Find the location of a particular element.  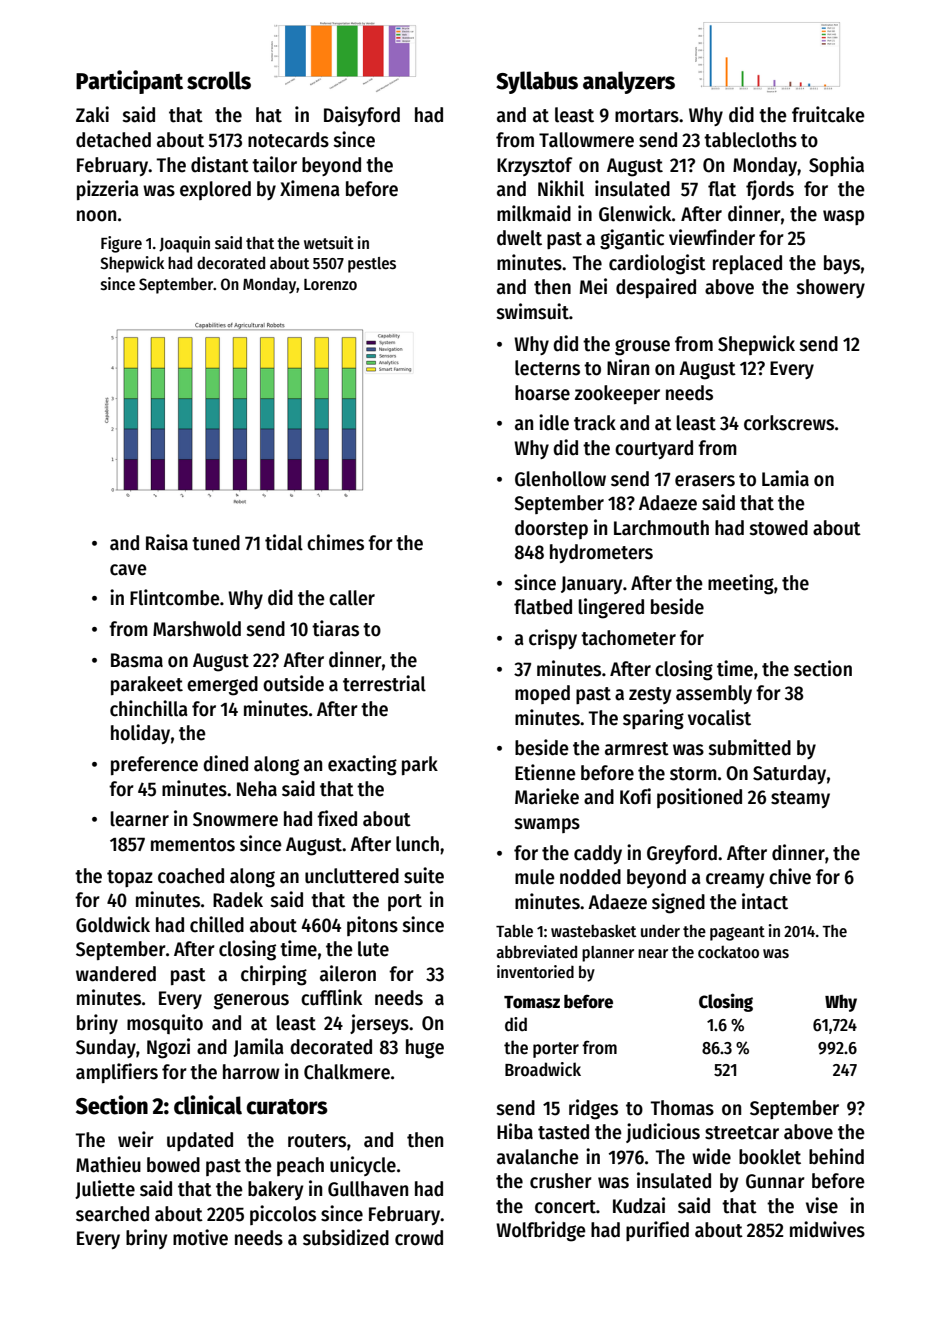

Larchmouth is located at coordinates (661, 528).
